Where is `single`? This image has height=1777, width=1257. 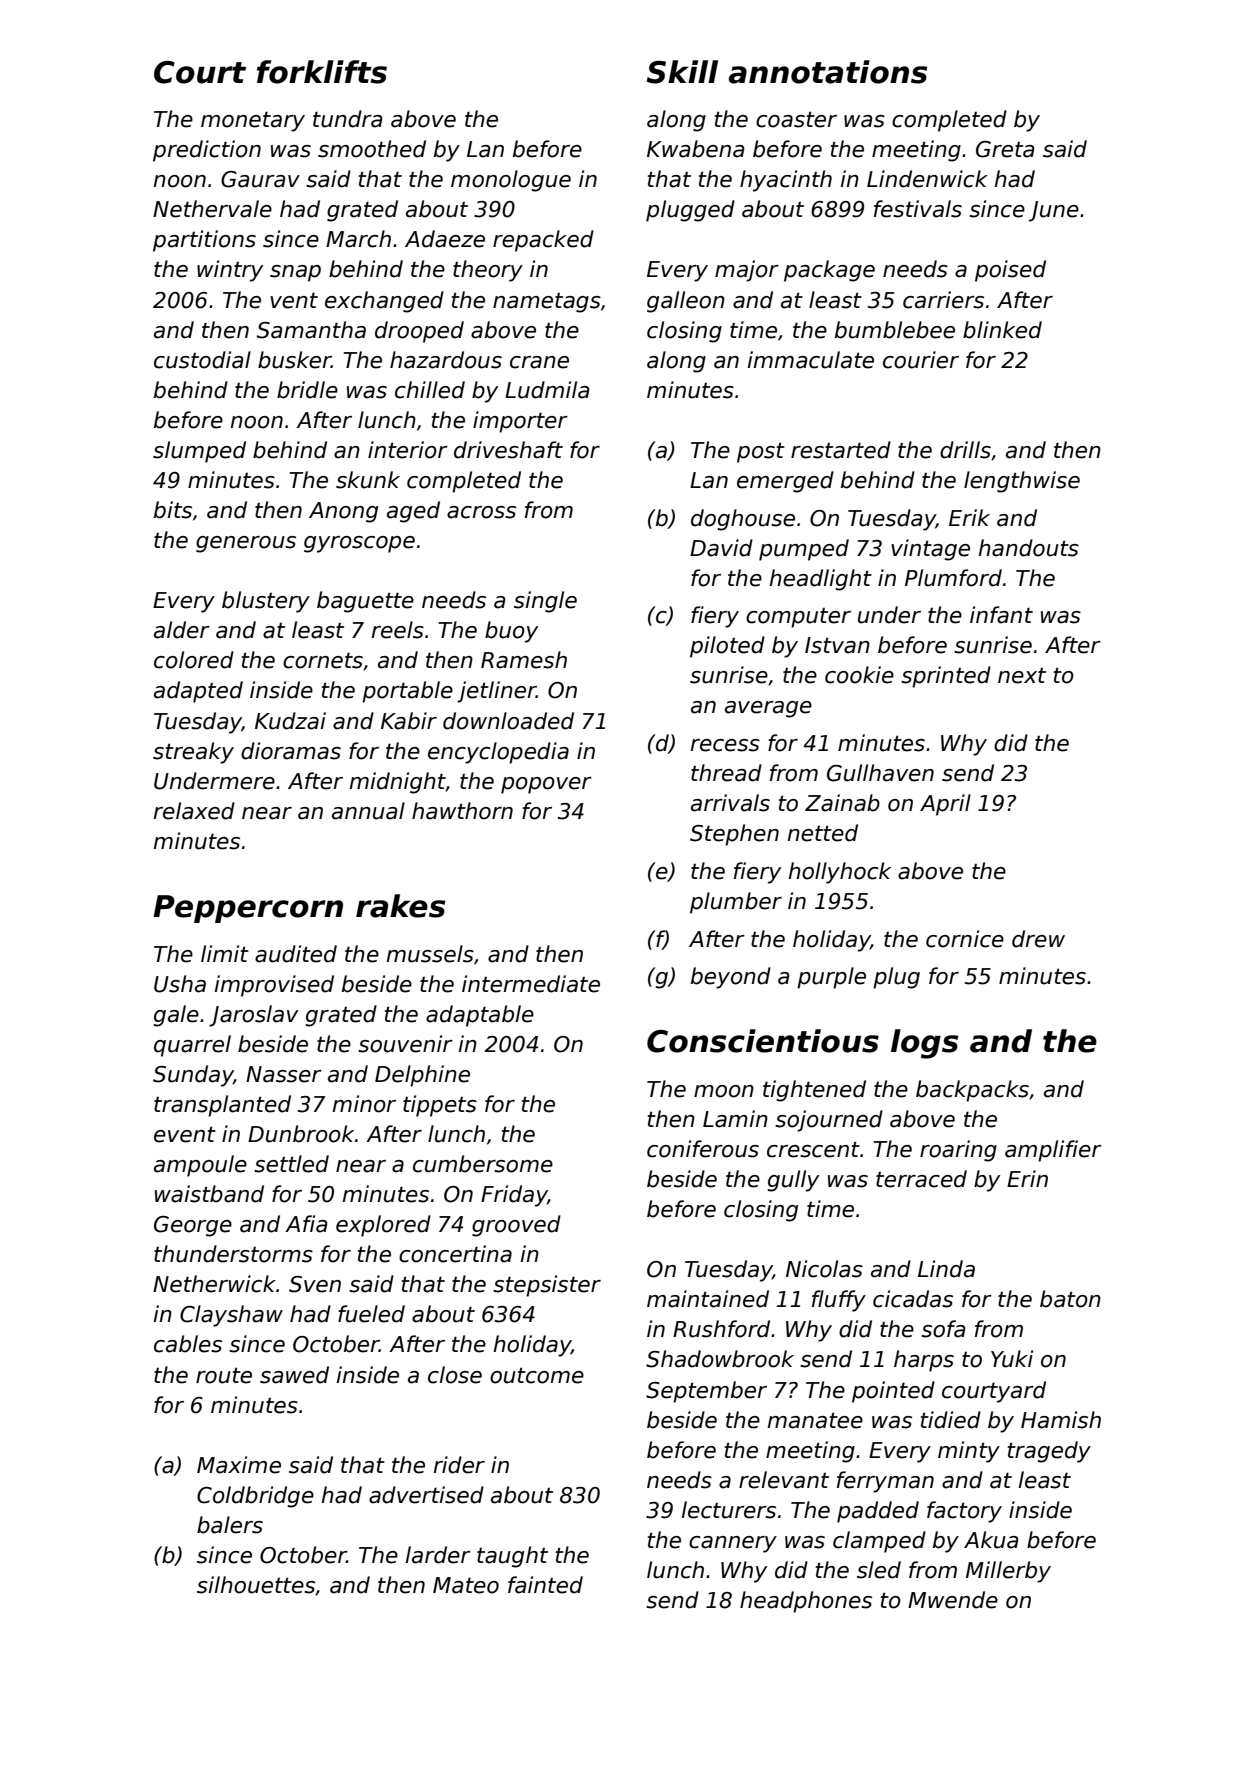 single is located at coordinates (545, 602).
